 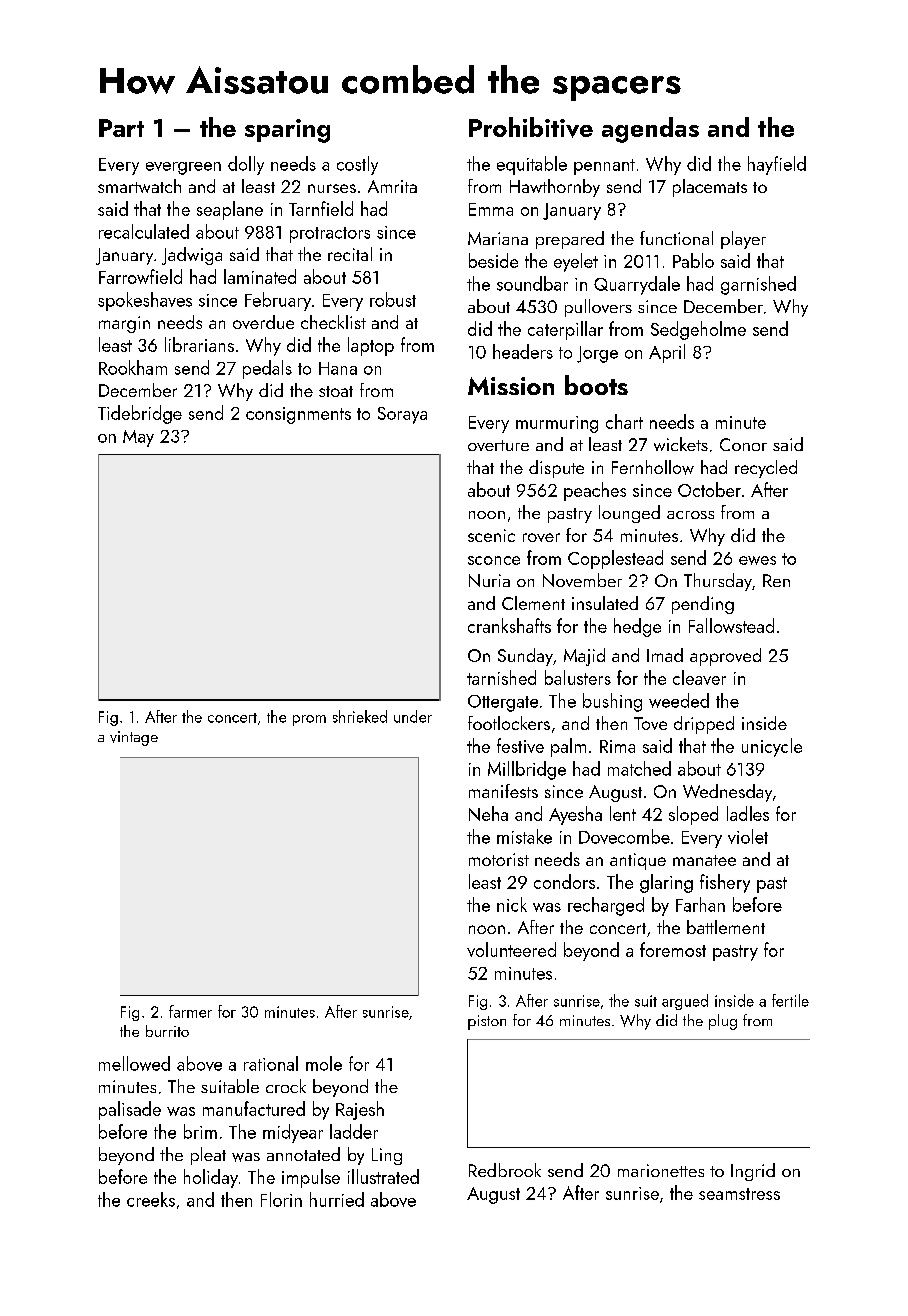 I want to click on April, so click(x=667, y=353).
